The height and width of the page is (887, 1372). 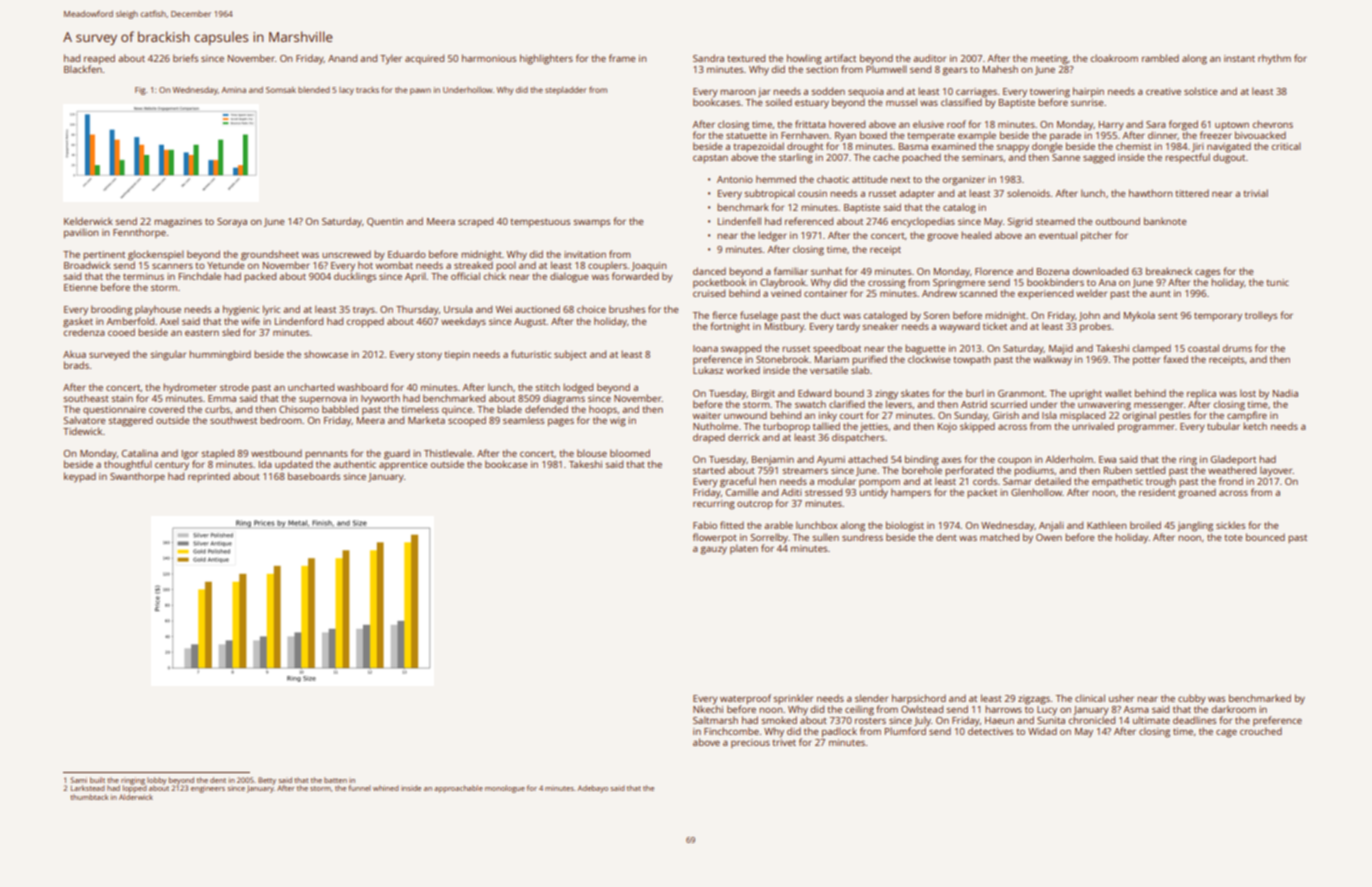 What do you see at coordinates (845, 136) in the page?
I see `Ryan` at bounding box center [845, 136].
